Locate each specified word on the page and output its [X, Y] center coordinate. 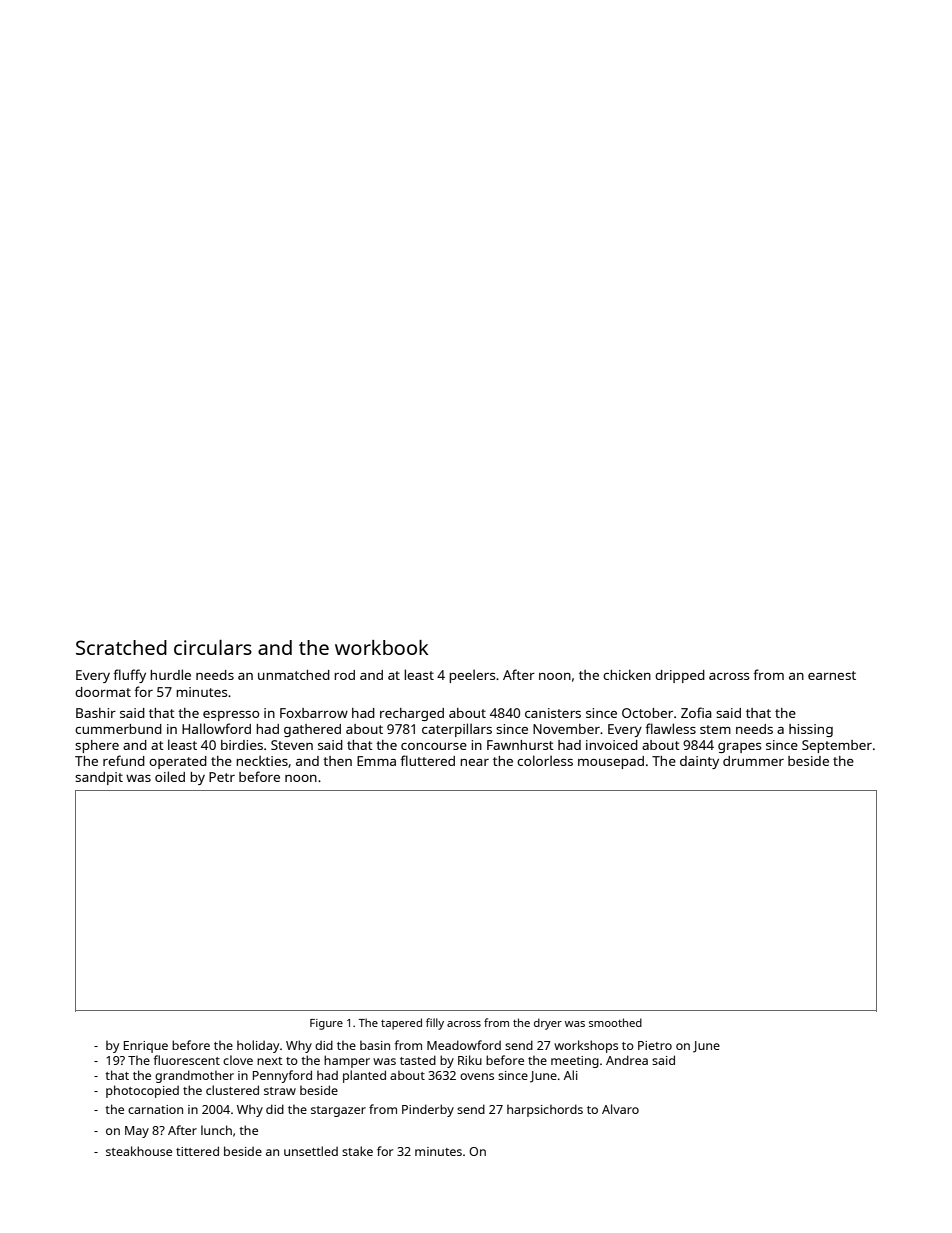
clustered [232, 1090]
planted [364, 1076]
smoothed [615, 1022]
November [566, 729]
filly [435, 1024]
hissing [811, 730]
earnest [832, 675]
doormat [103, 692]
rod [344, 675]
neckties [262, 761]
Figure [326, 1024]
